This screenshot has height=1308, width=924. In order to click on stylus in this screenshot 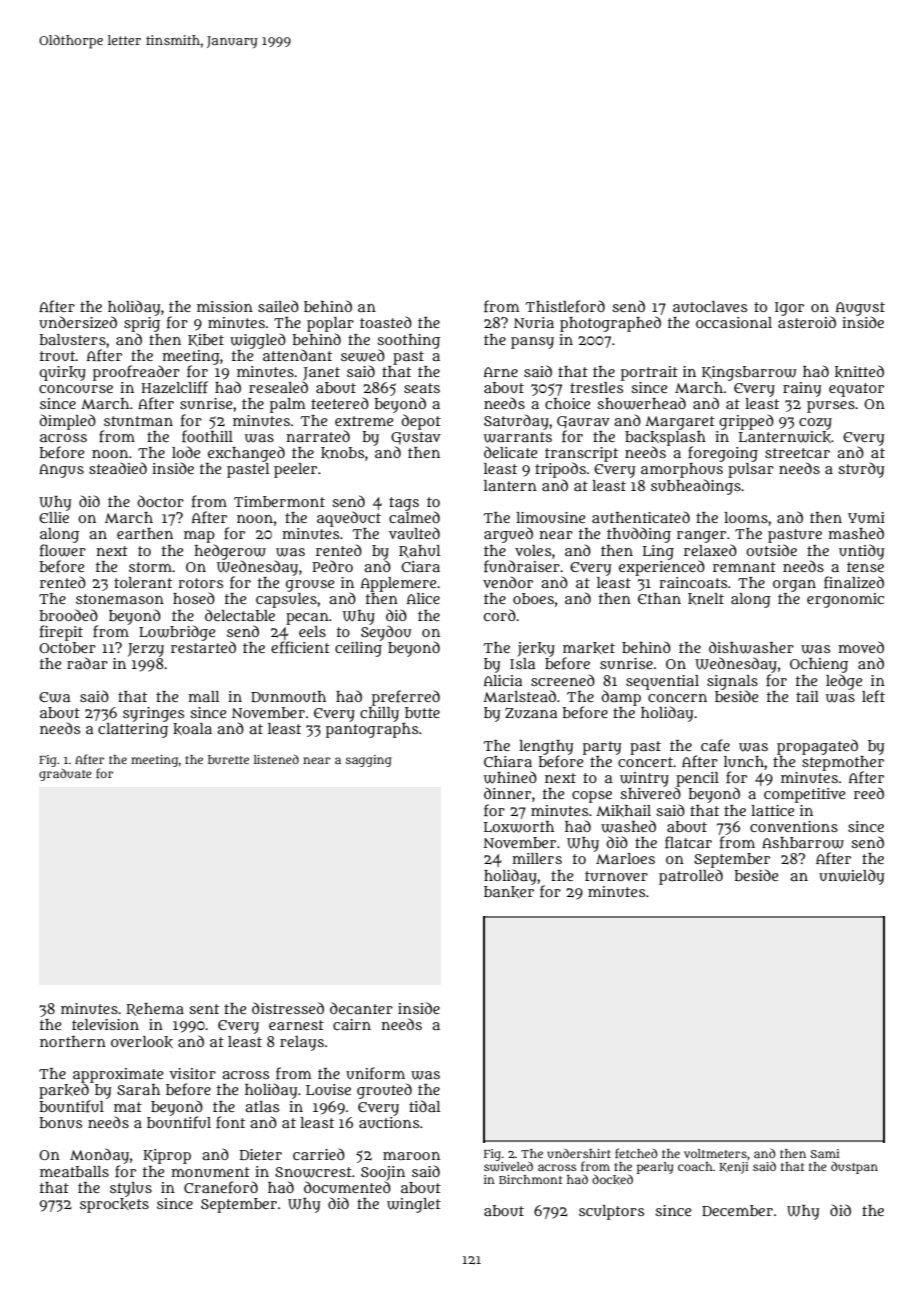, I will do `click(131, 1189)`.
